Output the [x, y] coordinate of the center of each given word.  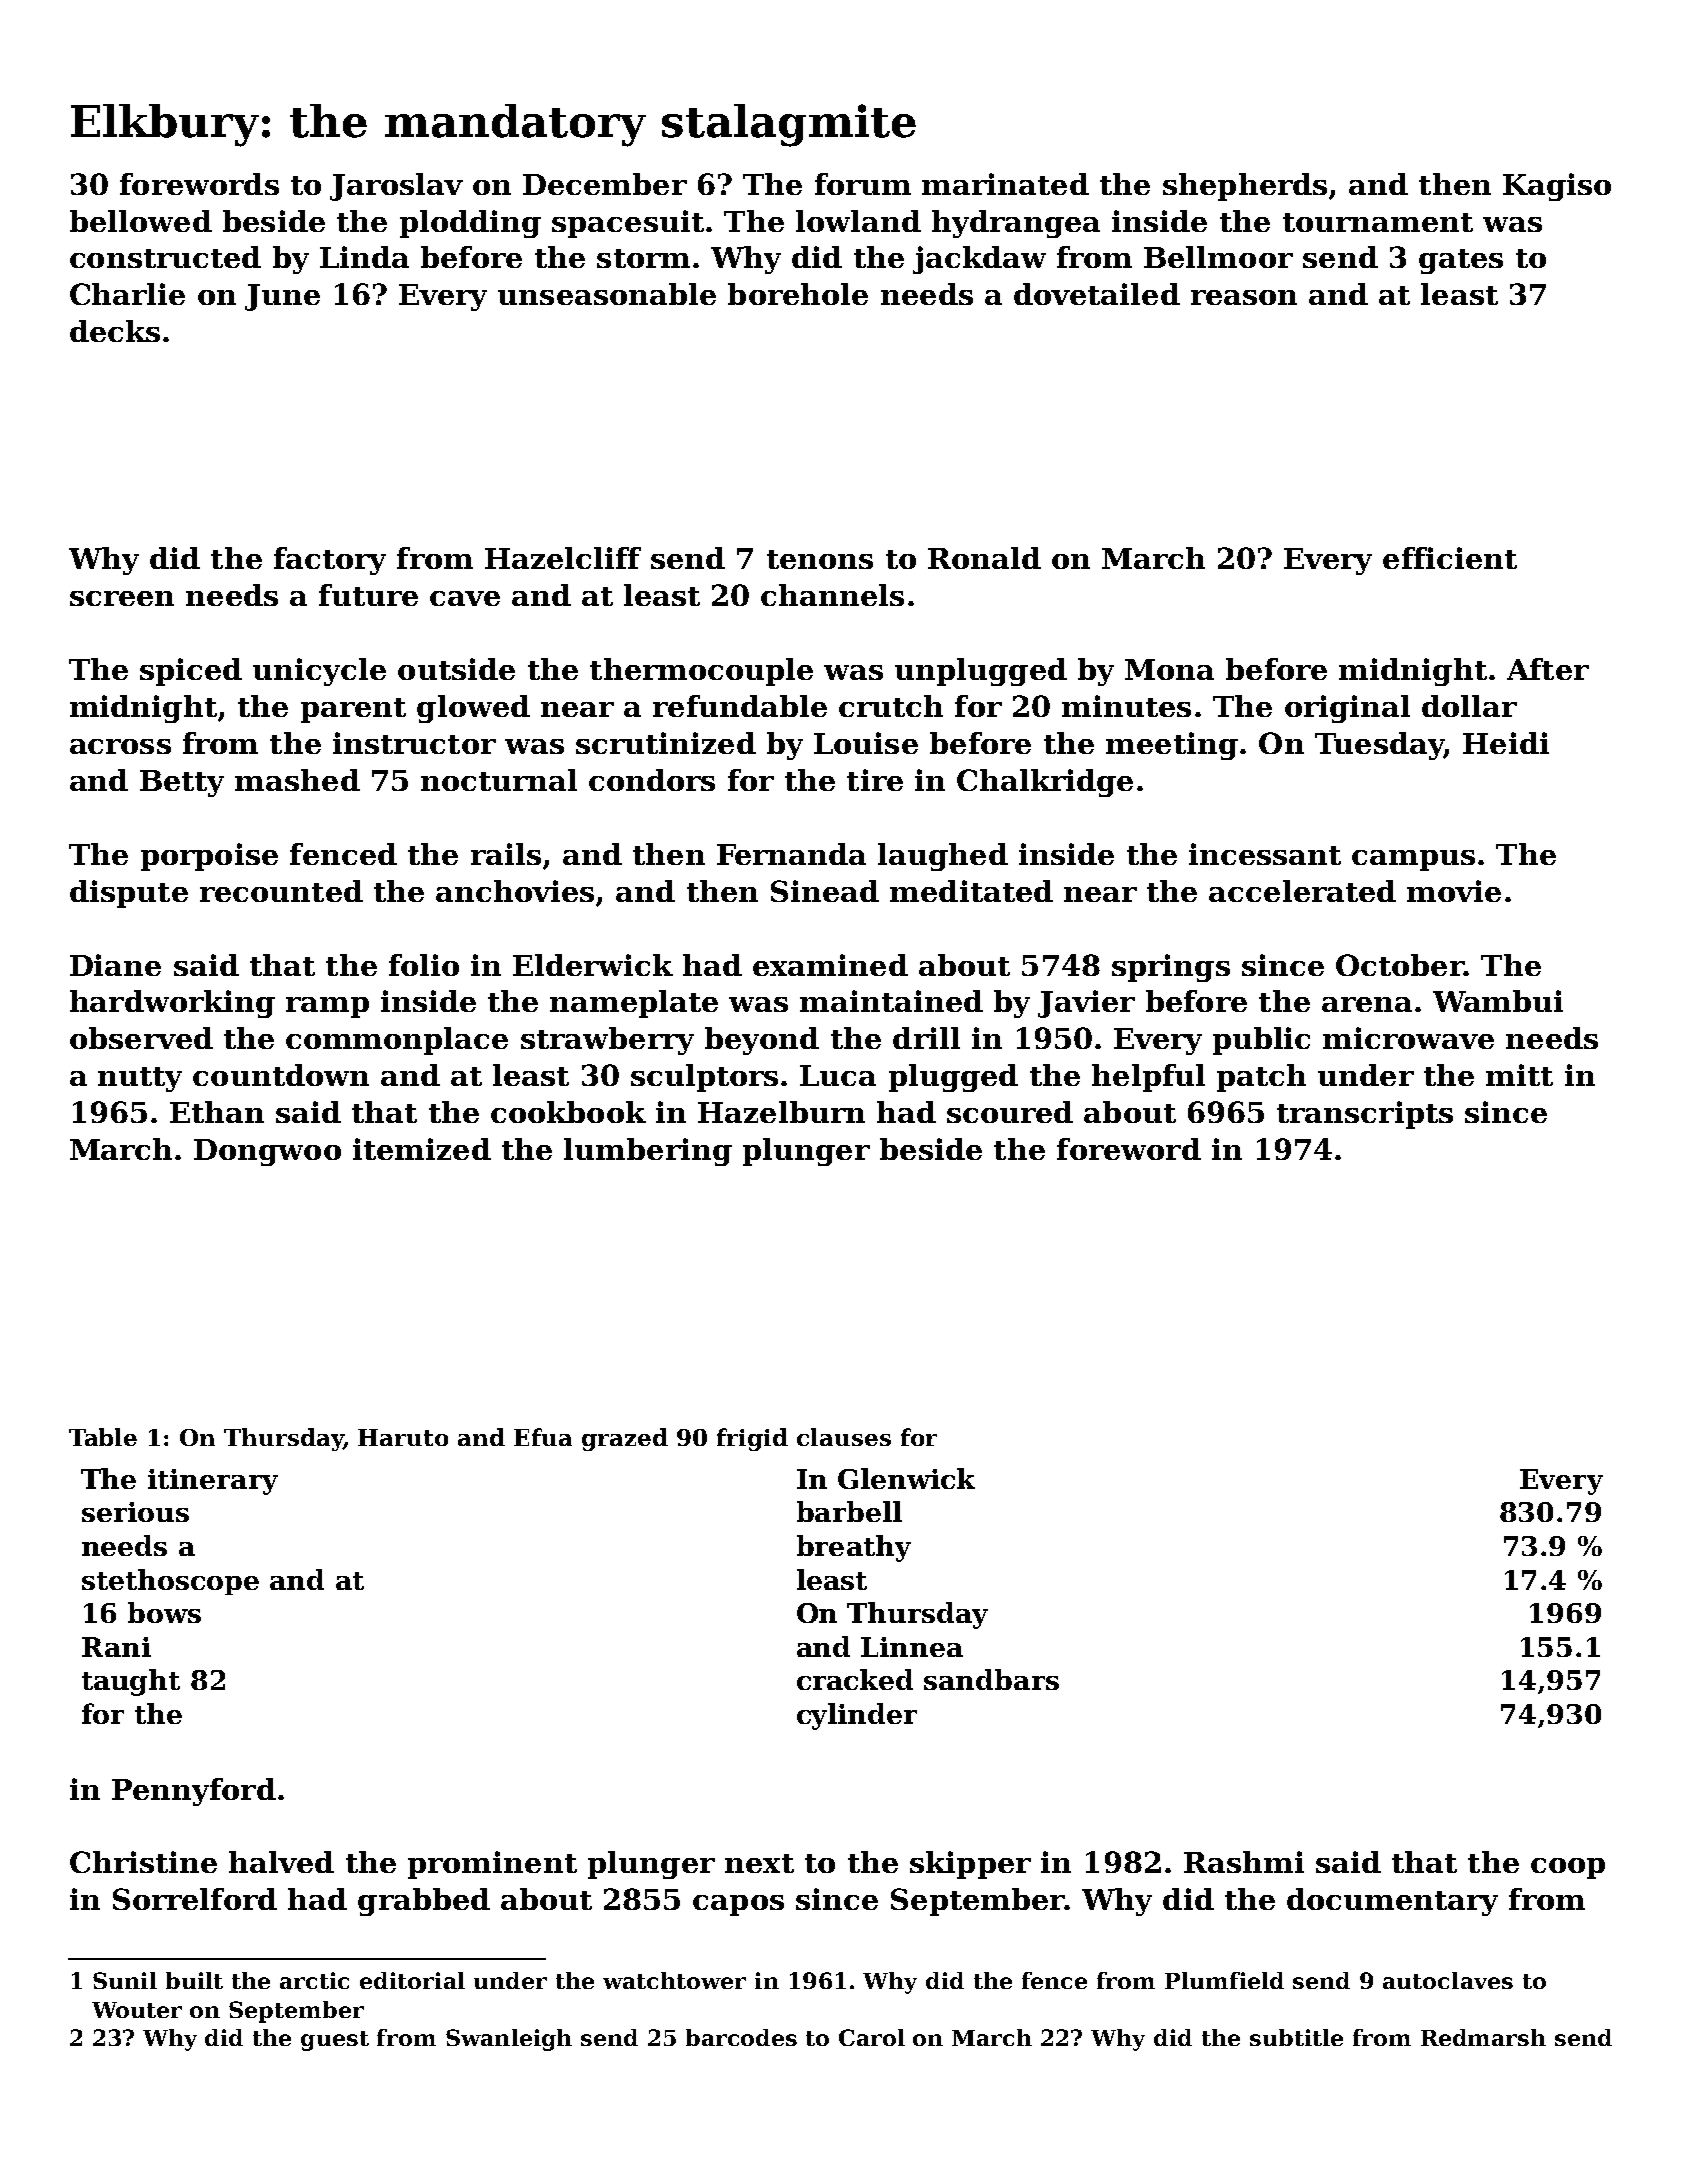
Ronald [984, 558]
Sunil [125, 1980]
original [1347, 709]
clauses [844, 1437]
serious [135, 1512]
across [120, 746]
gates [1461, 261]
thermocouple [701, 672]
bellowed [141, 221]
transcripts [1365, 1115]
